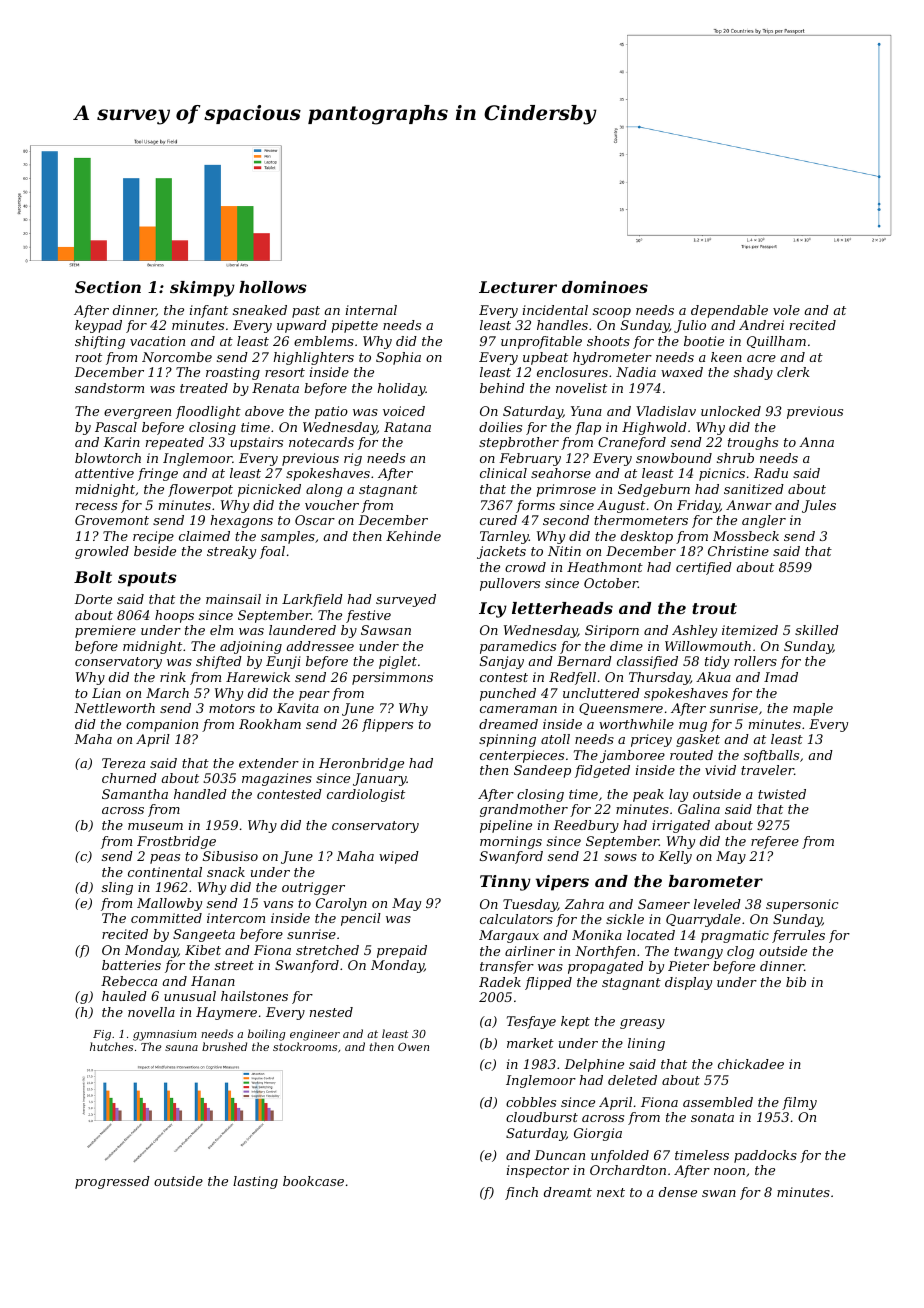  Describe the element at coordinates (771, 473) in the screenshot. I see `Radu` at that location.
